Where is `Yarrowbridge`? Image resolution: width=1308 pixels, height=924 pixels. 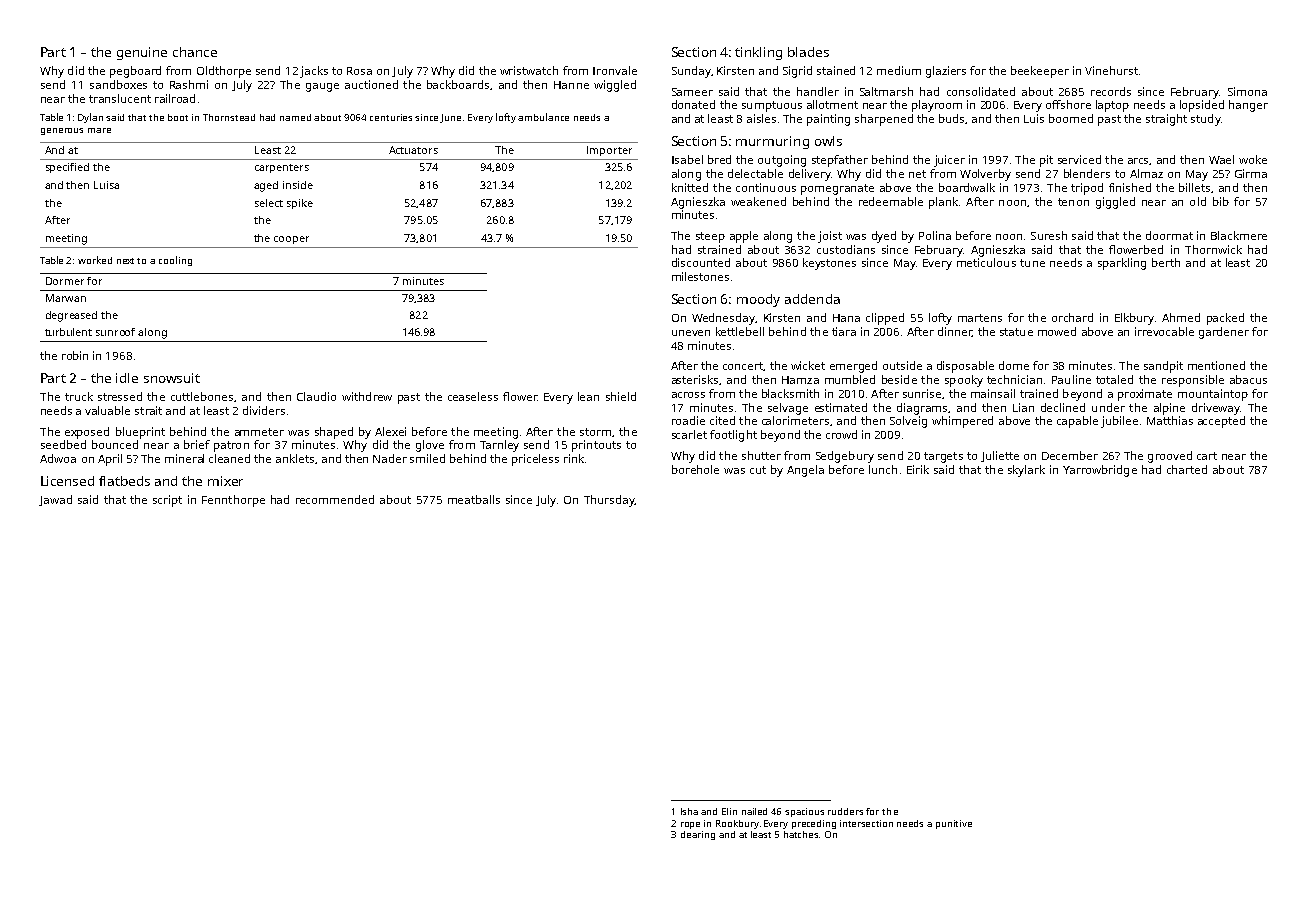 Yarrowbridge is located at coordinates (1100, 471).
